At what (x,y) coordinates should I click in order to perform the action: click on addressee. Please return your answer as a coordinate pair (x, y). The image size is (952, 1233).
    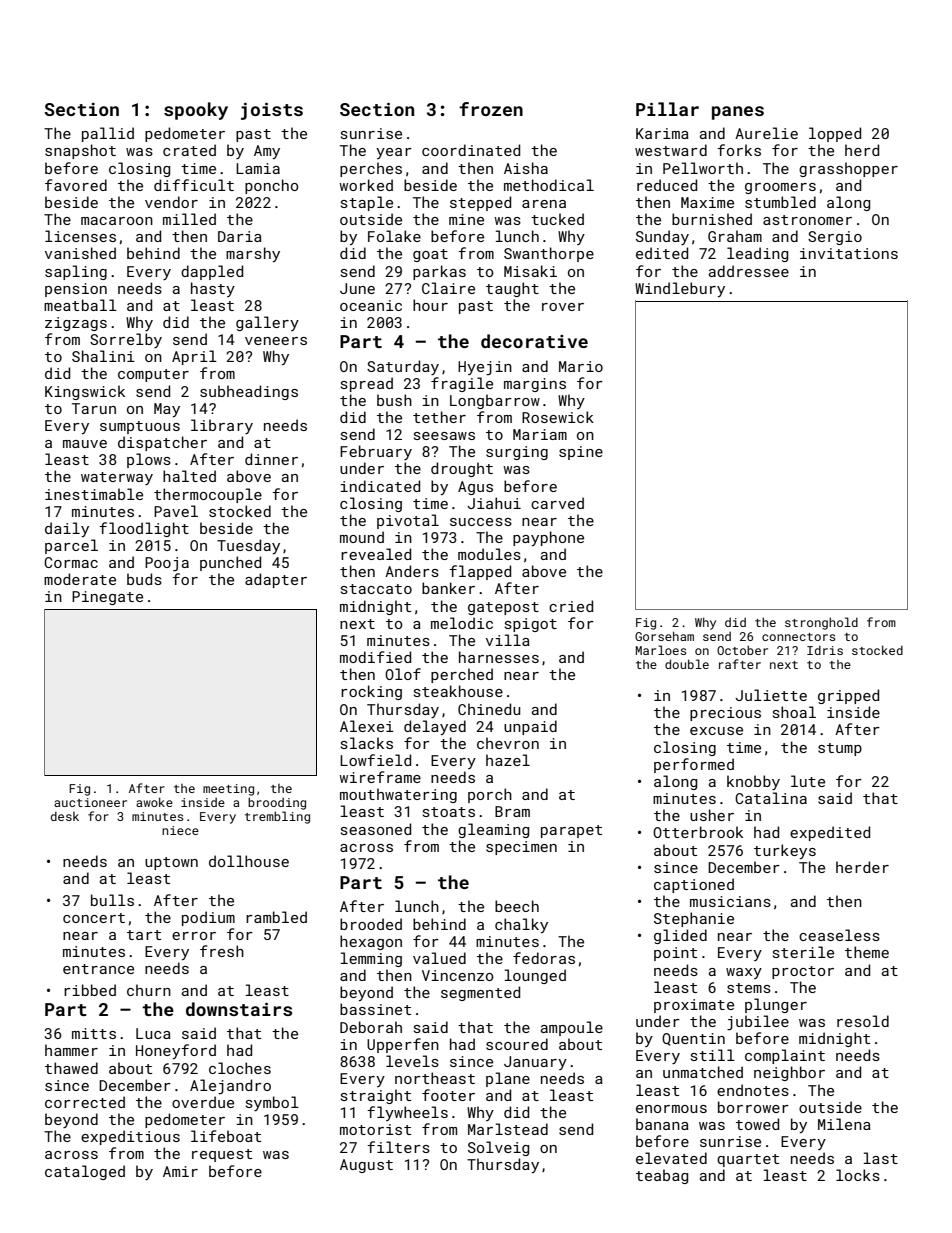
    Looking at the image, I should click on (749, 271).
